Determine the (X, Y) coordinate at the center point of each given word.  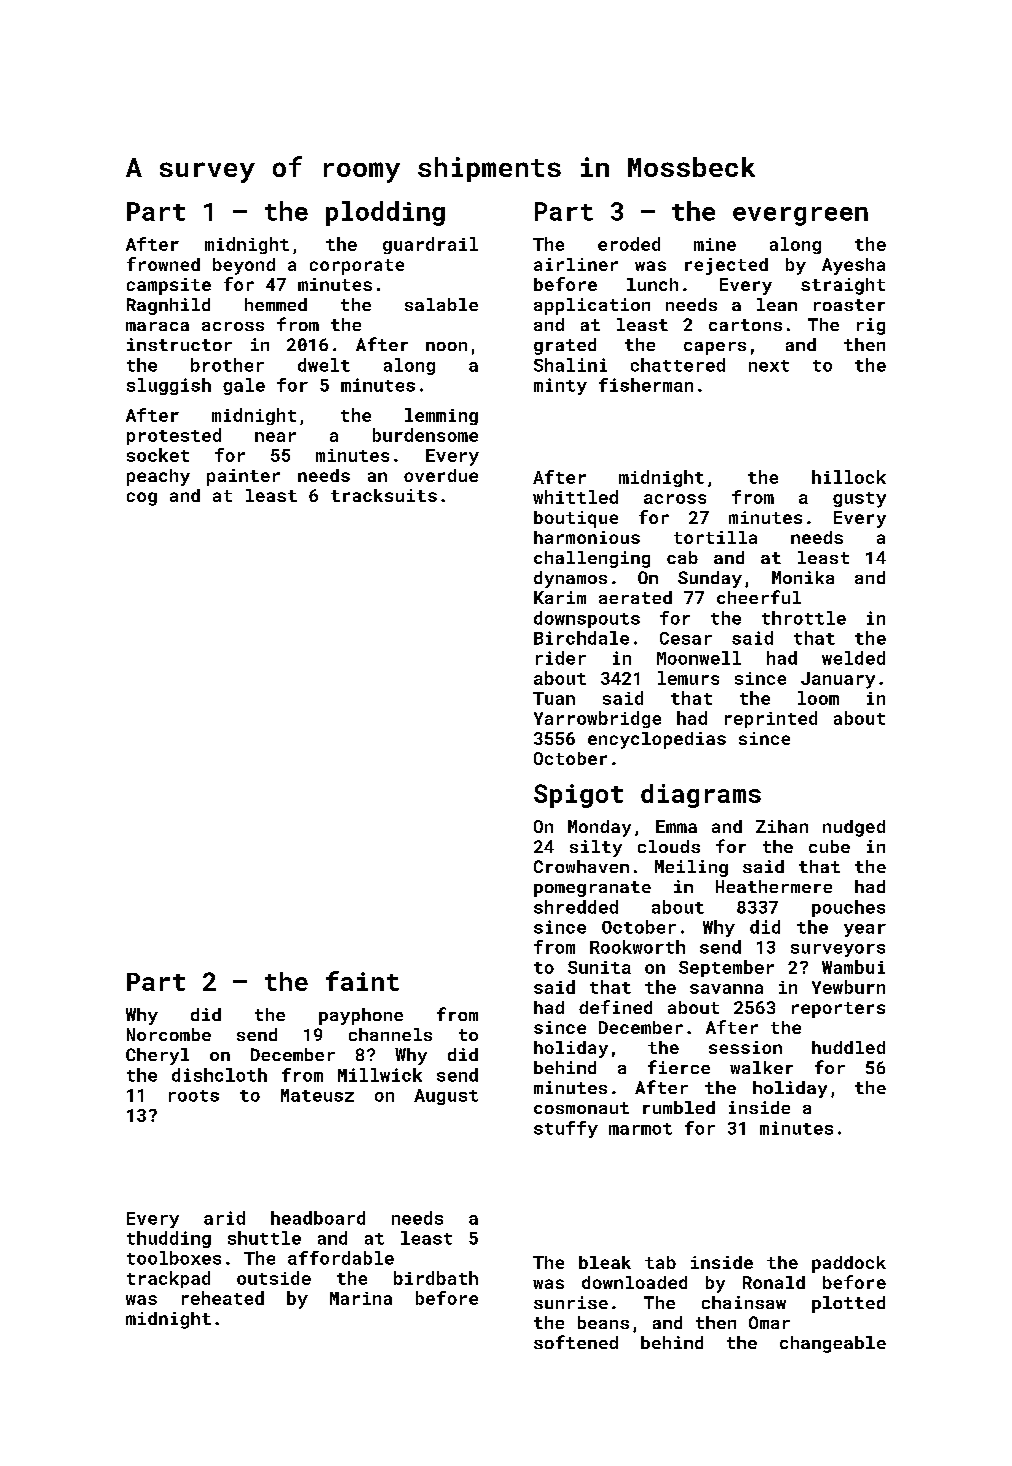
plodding (385, 213)
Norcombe (169, 1034)
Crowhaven (581, 866)
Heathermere (774, 886)
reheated (223, 1298)
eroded (629, 244)
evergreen (800, 216)
